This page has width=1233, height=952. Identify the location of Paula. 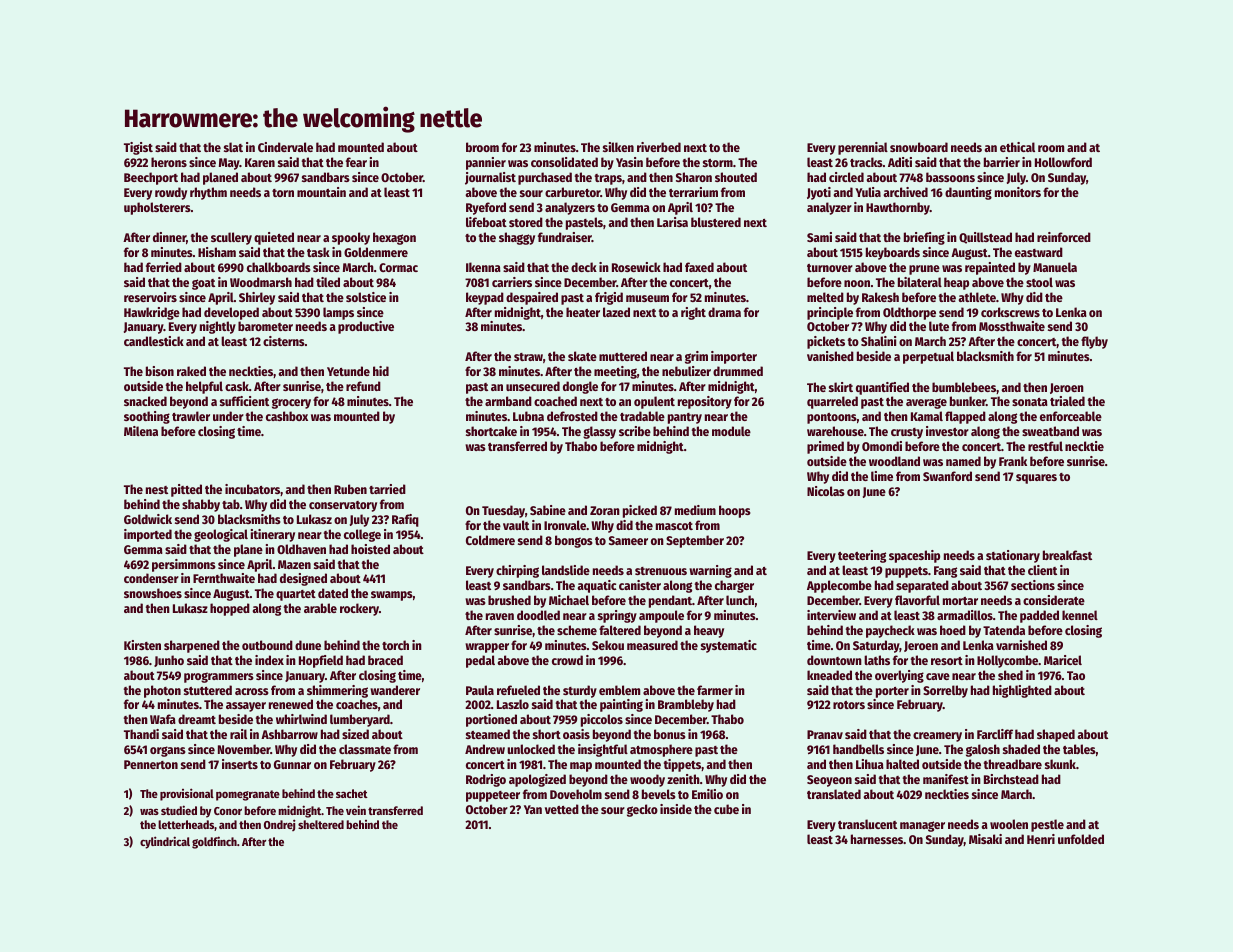
(480, 690).
